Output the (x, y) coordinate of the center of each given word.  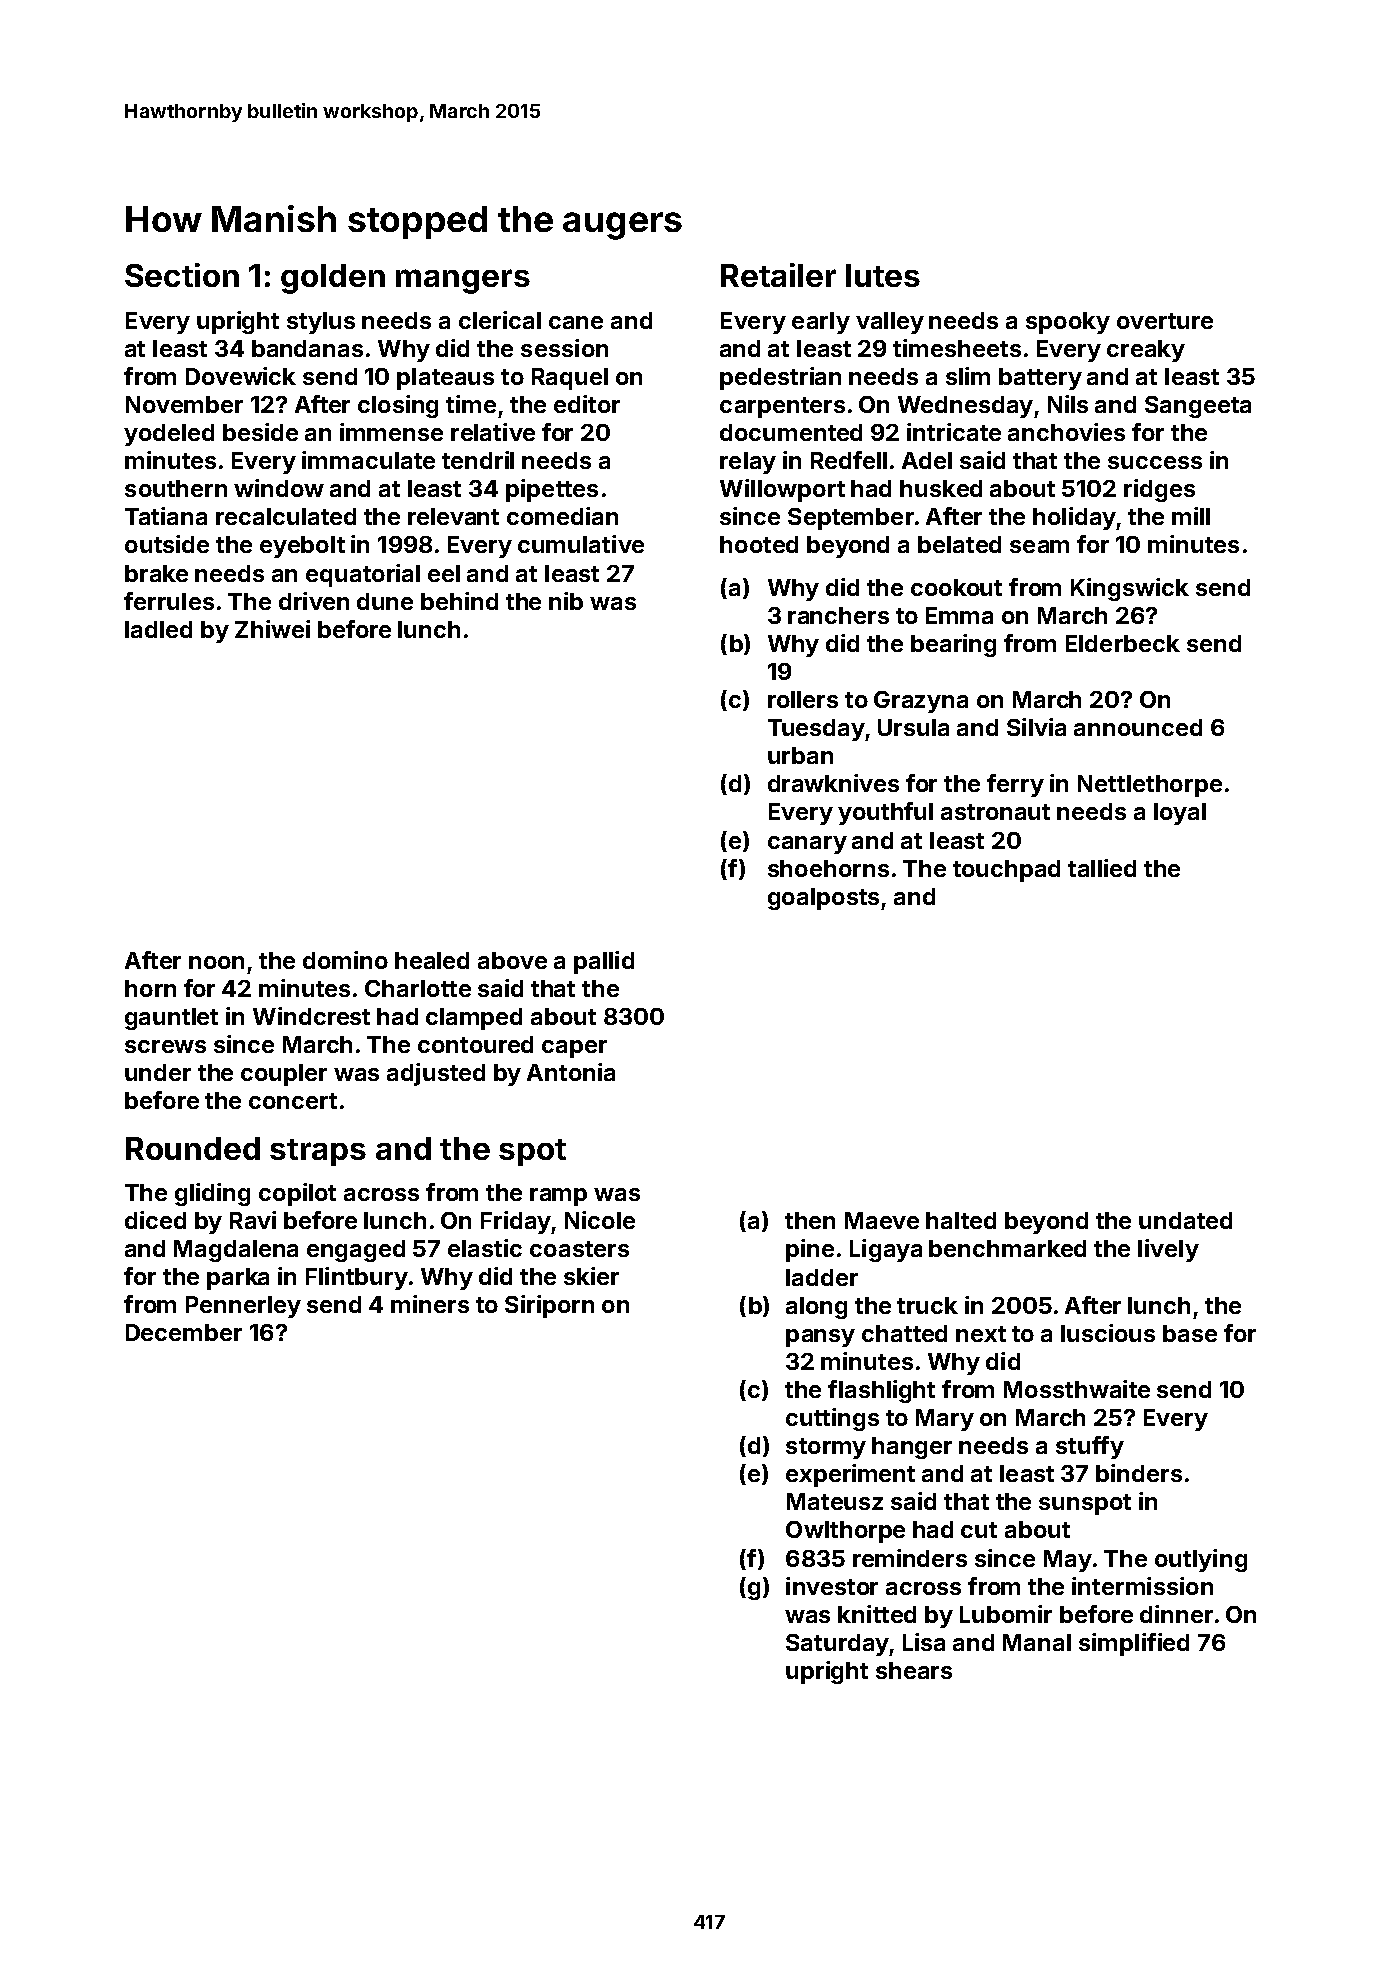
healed (432, 960)
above (512, 960)
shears (914, 1670)
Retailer (778, 275)
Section (182, 275)
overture (1165, 321)
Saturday (837, 1645)
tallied (1102, 868)
